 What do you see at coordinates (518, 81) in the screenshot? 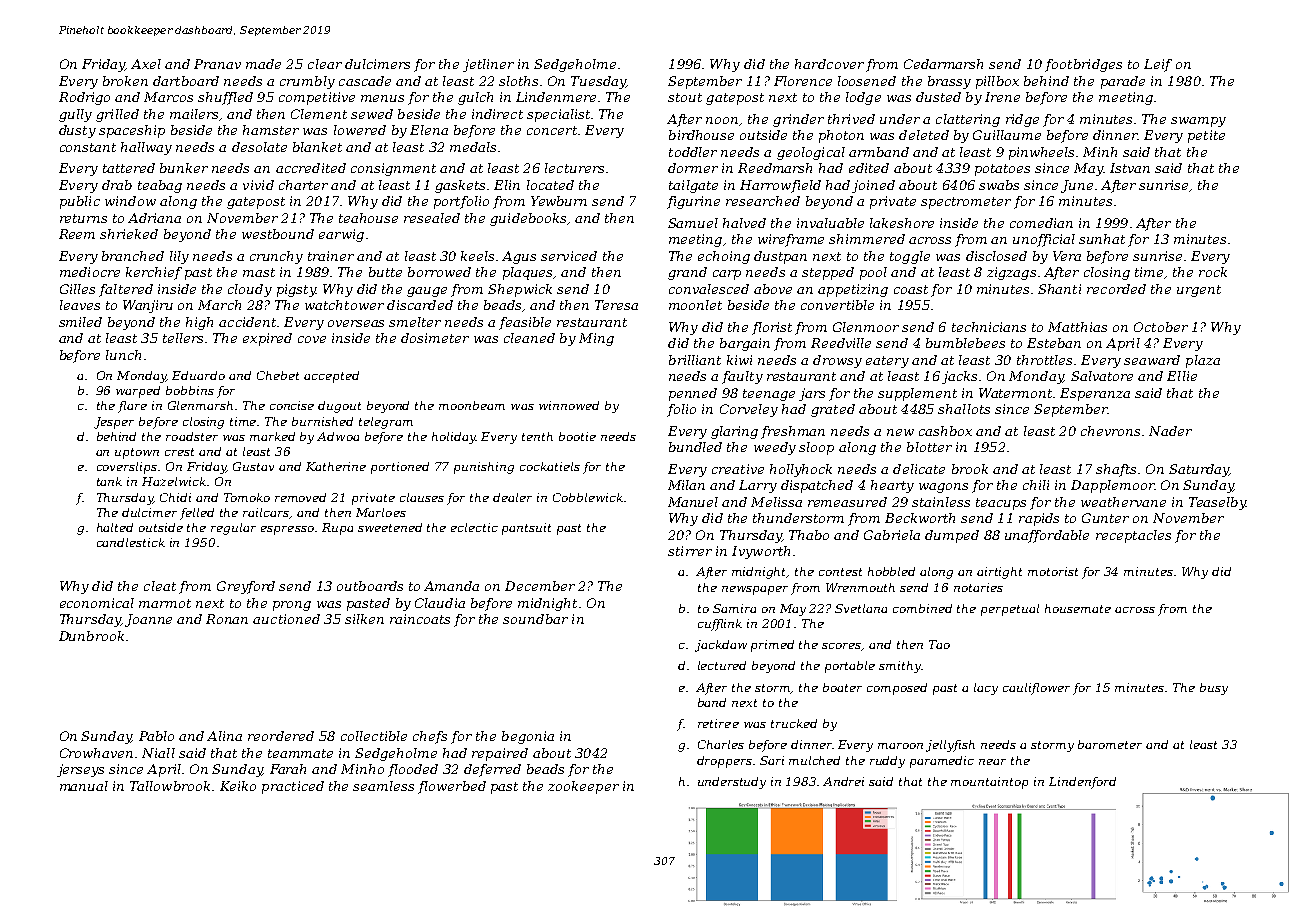
I see `sloths` at bounding box center [518, 81].
